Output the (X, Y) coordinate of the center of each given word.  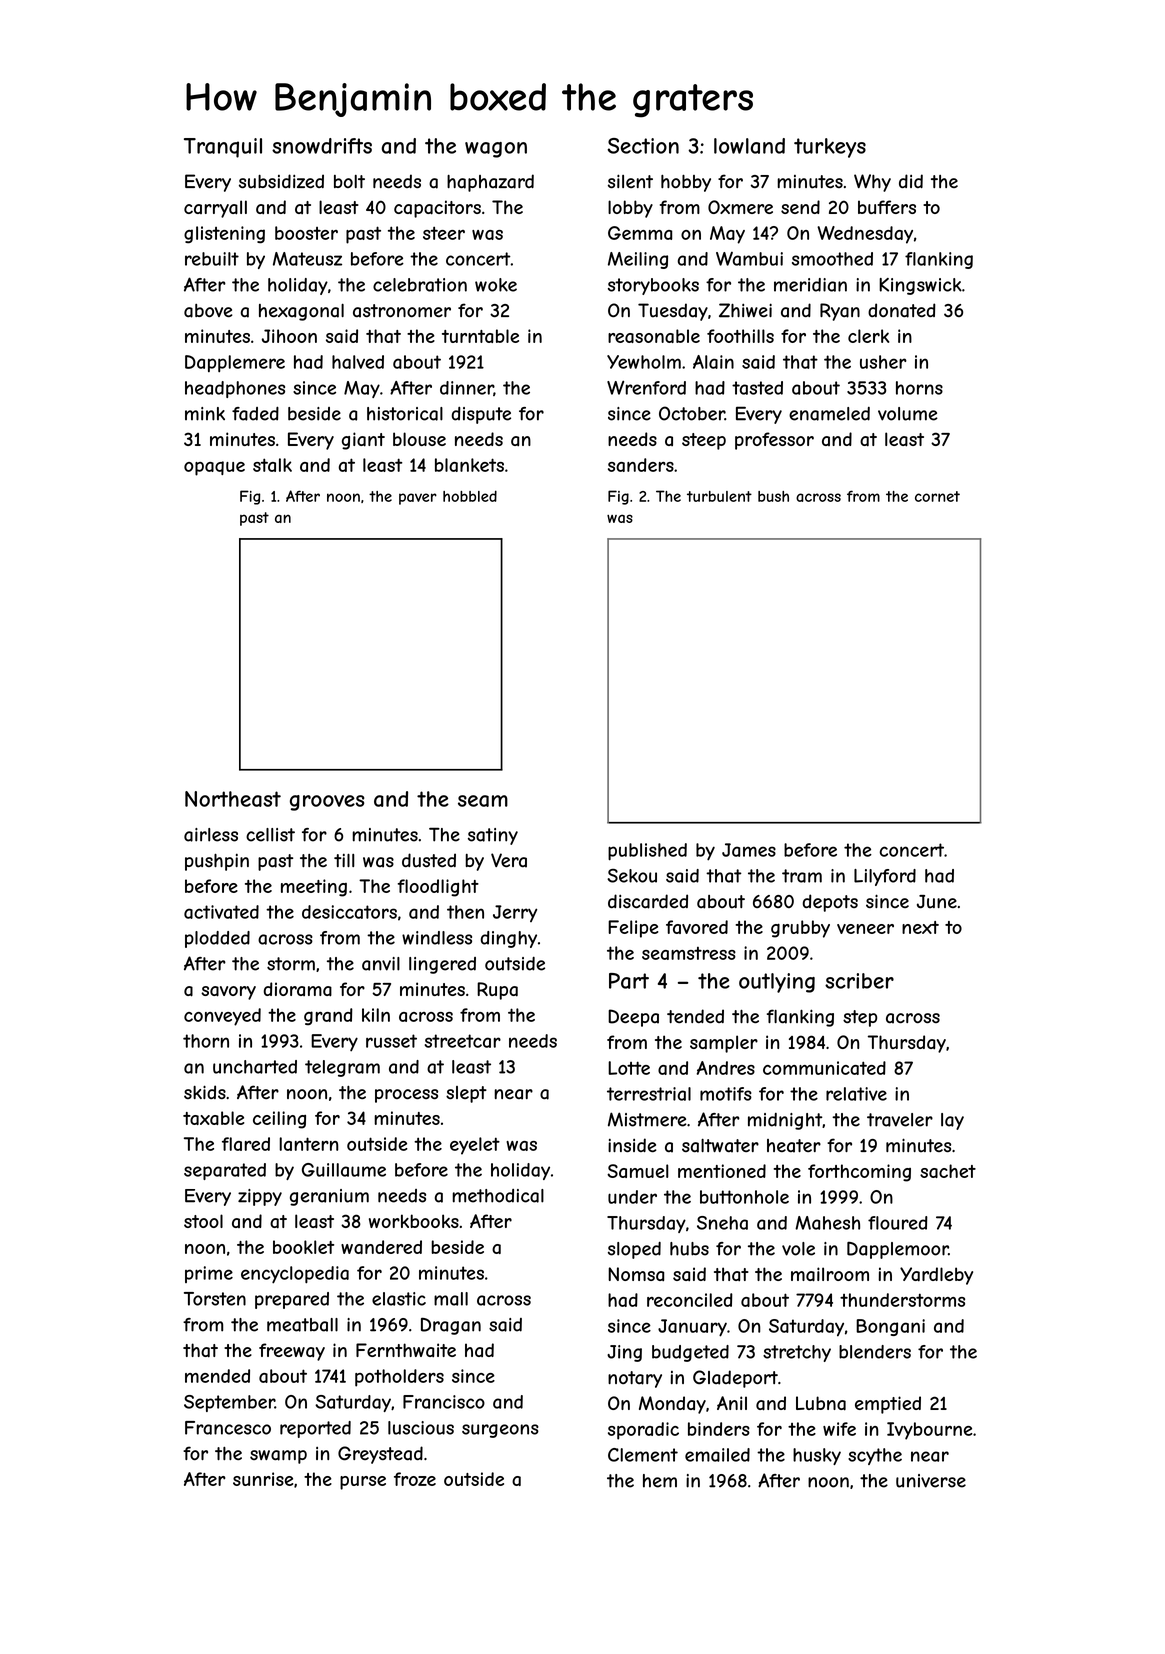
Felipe (633, 929)
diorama (298, 989)
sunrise (263, 1479)
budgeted (690, 1353)
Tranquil (223, 148)
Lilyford (885, 877)
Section (643, 146)
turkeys (830, 148)
